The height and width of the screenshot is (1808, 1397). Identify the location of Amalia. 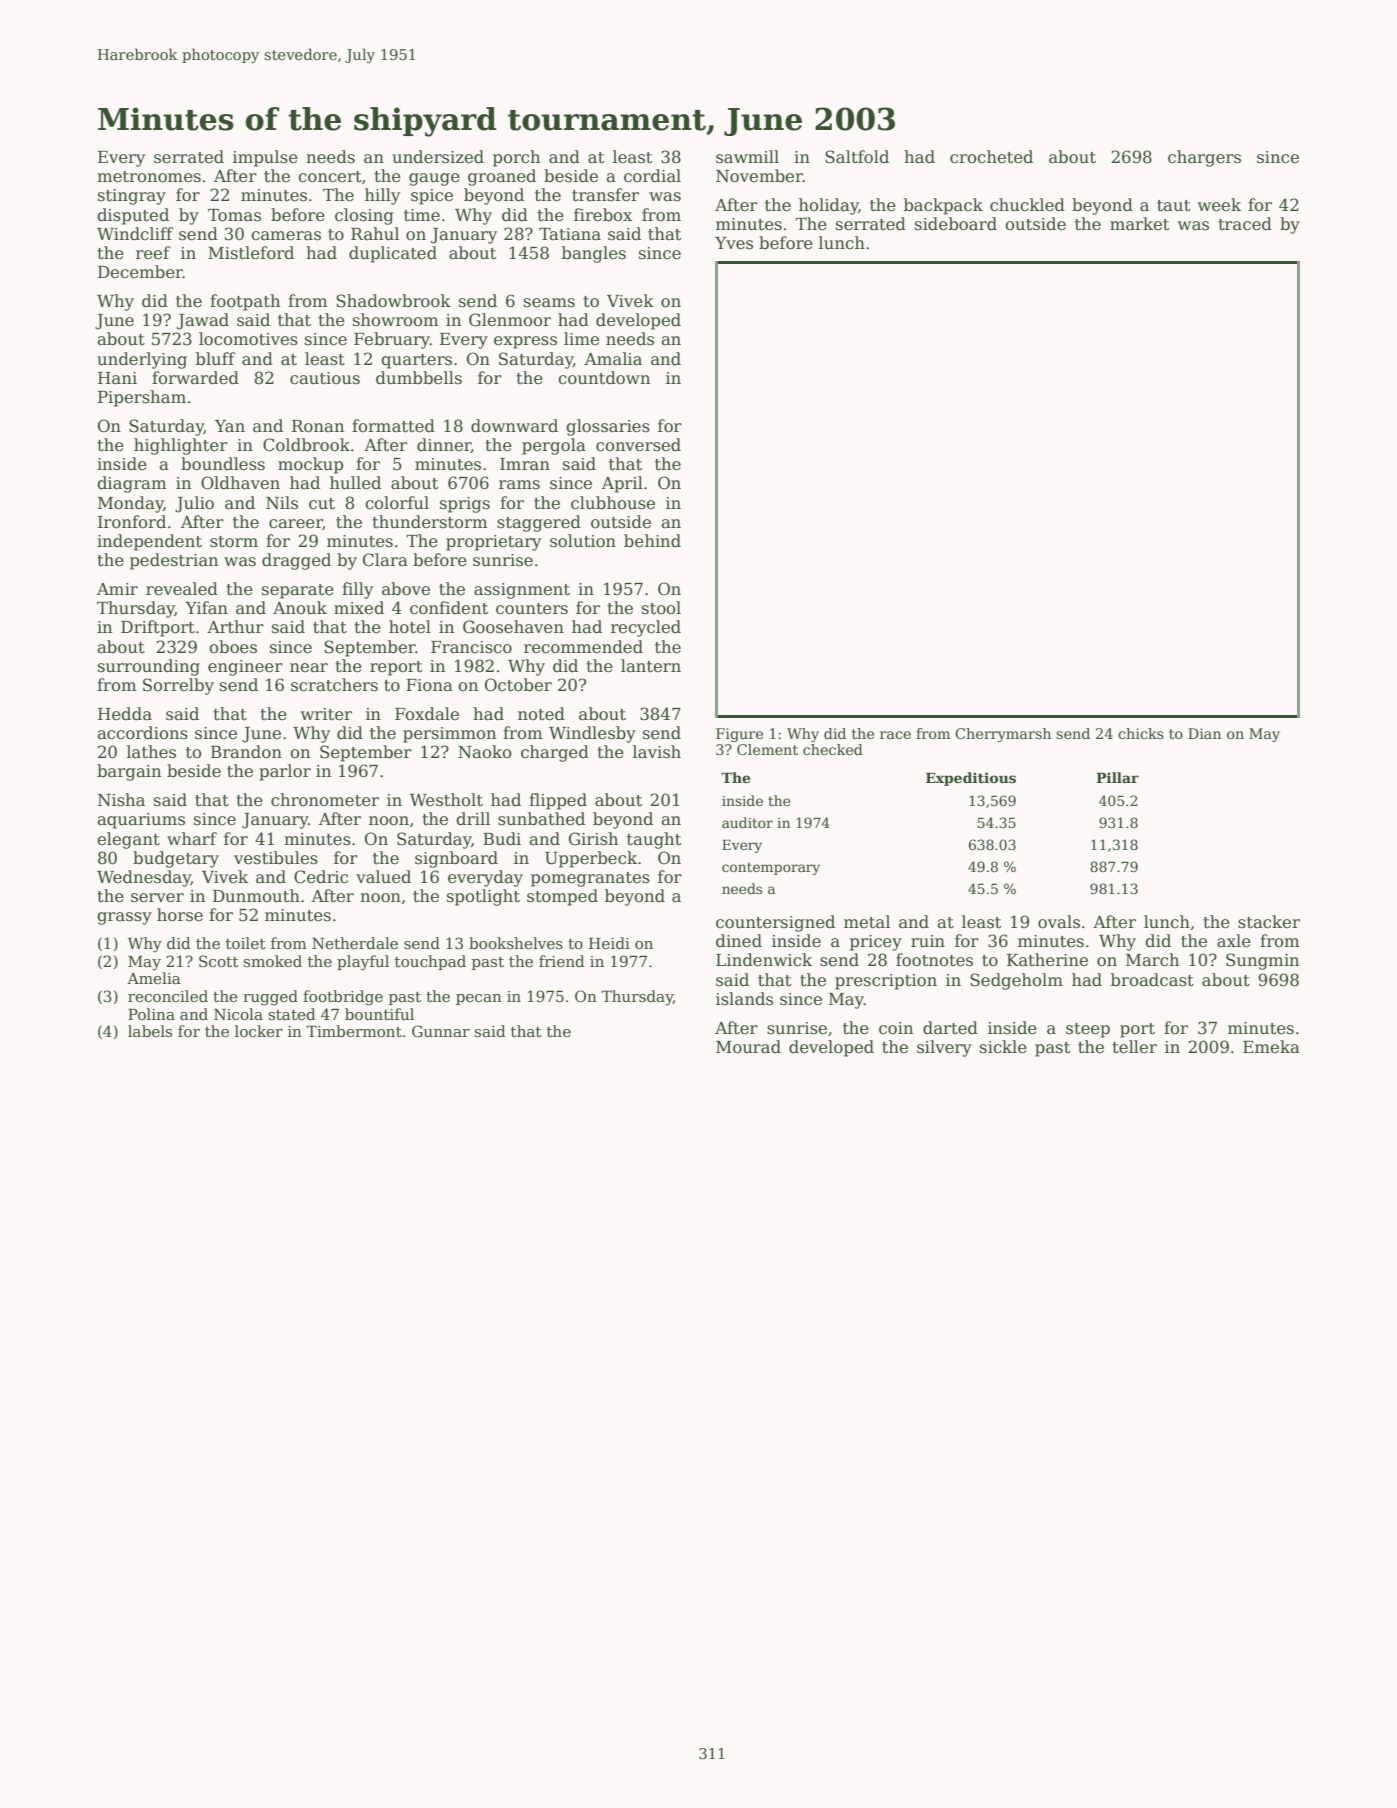
(613, 359).
